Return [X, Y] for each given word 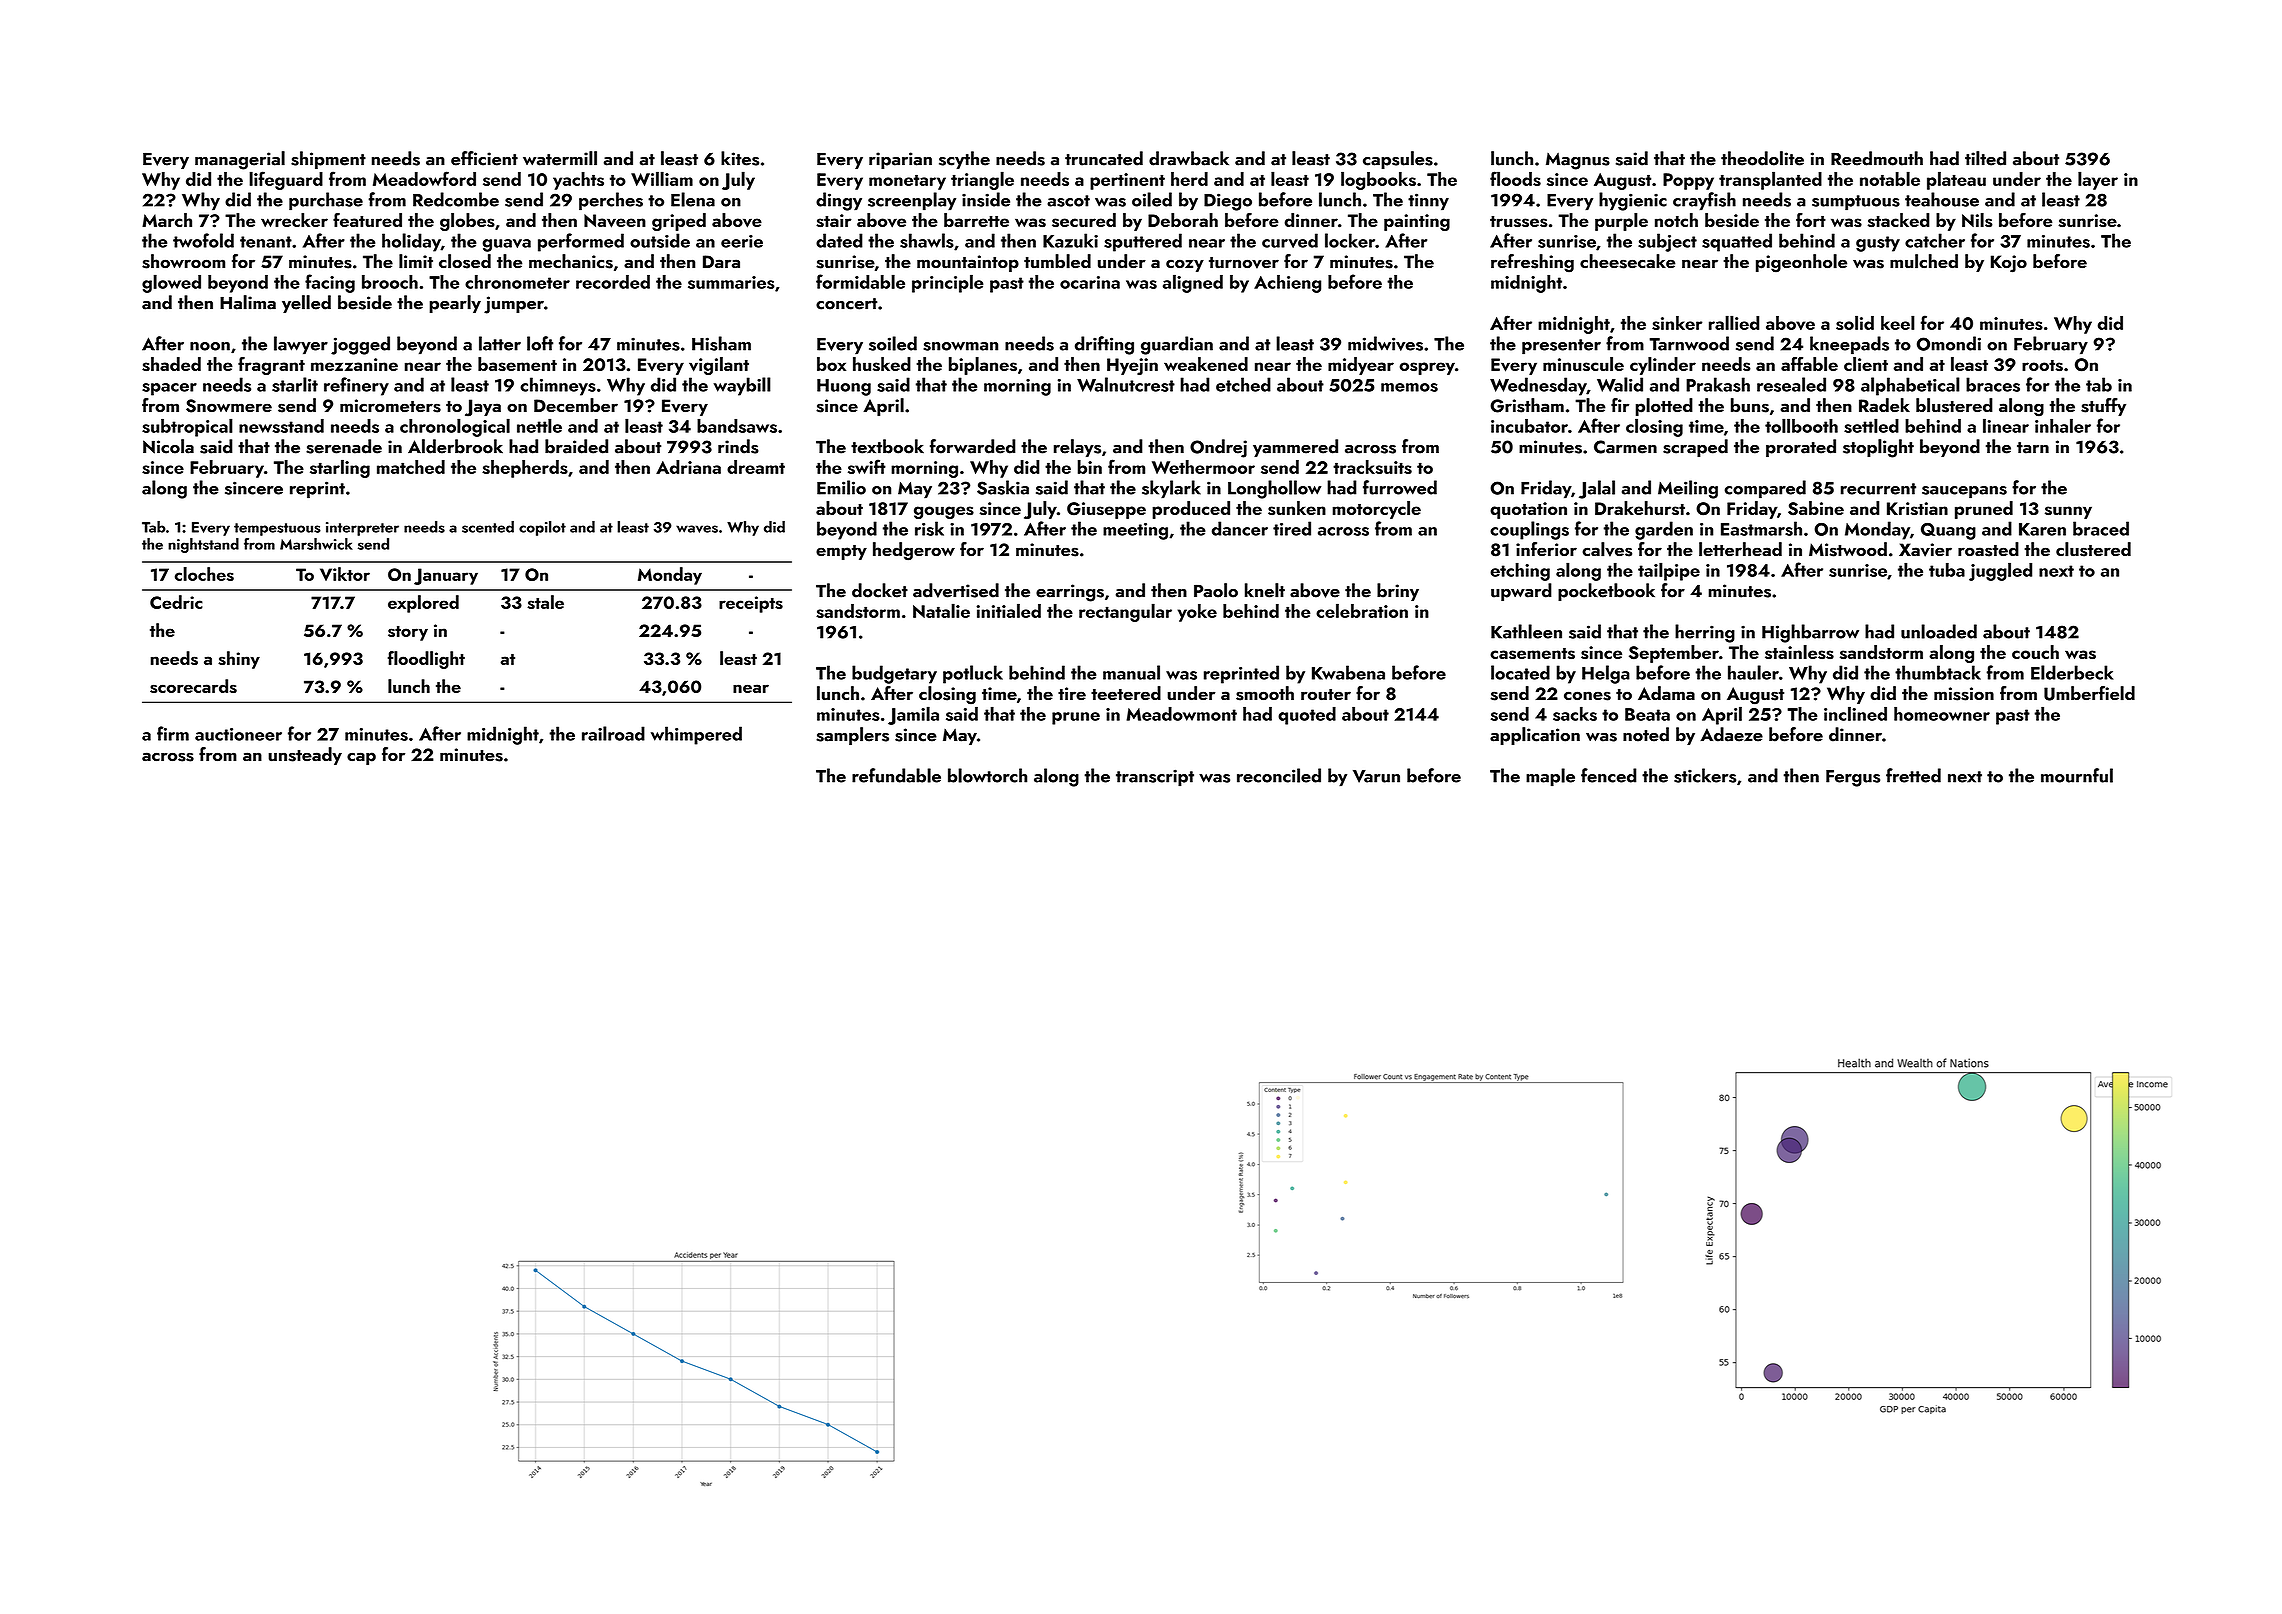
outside [660, 240]
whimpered [696, 735]
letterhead [1740, 549]
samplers [852, 736]
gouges [944, 512]
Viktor [345, 574]
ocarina [1090, 282]
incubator [1529, 426]
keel [1898, 322]
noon [210, 346]
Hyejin [1132, 366]
